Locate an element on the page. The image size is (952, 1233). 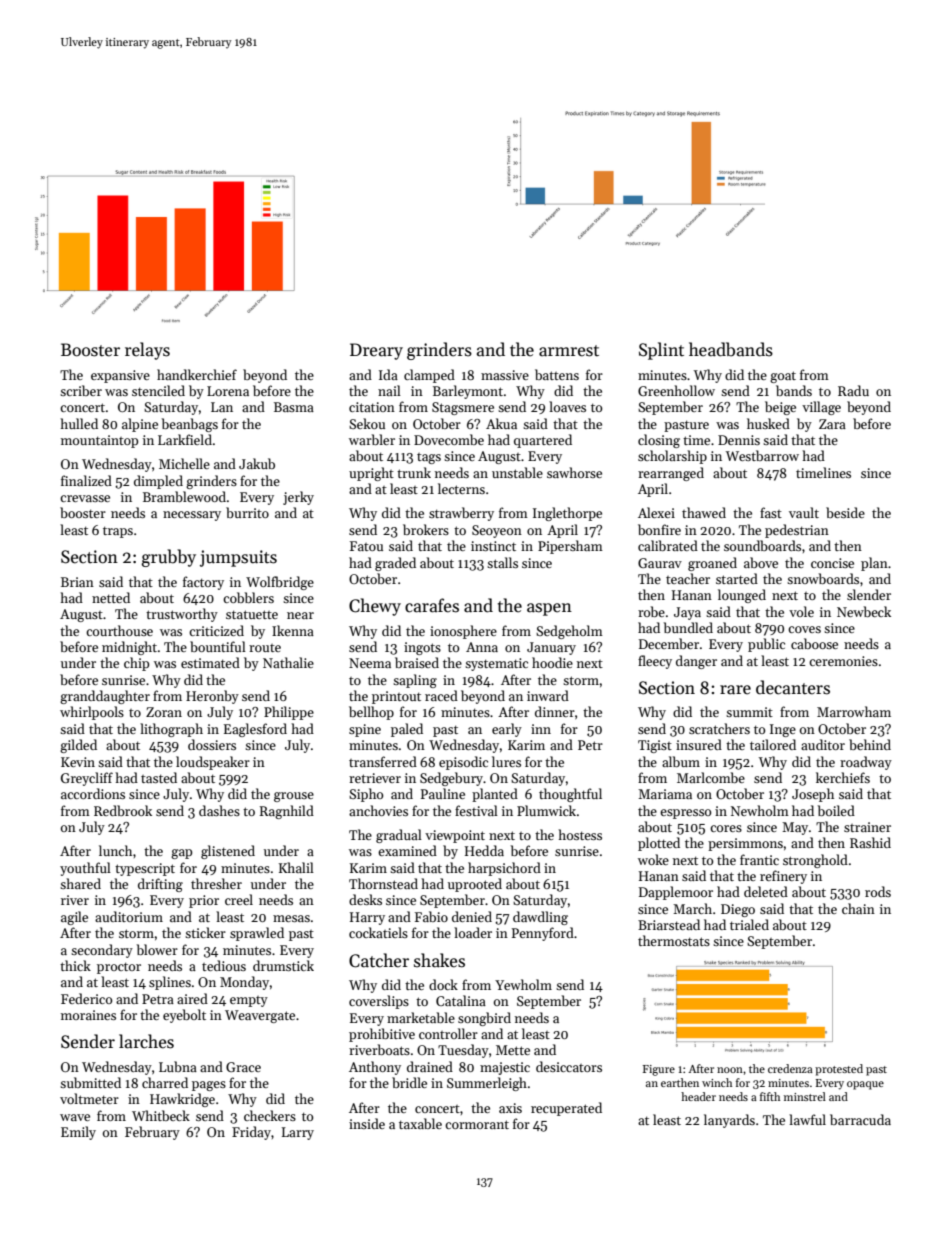
barracuda is located at coordinates (860, 1119).
